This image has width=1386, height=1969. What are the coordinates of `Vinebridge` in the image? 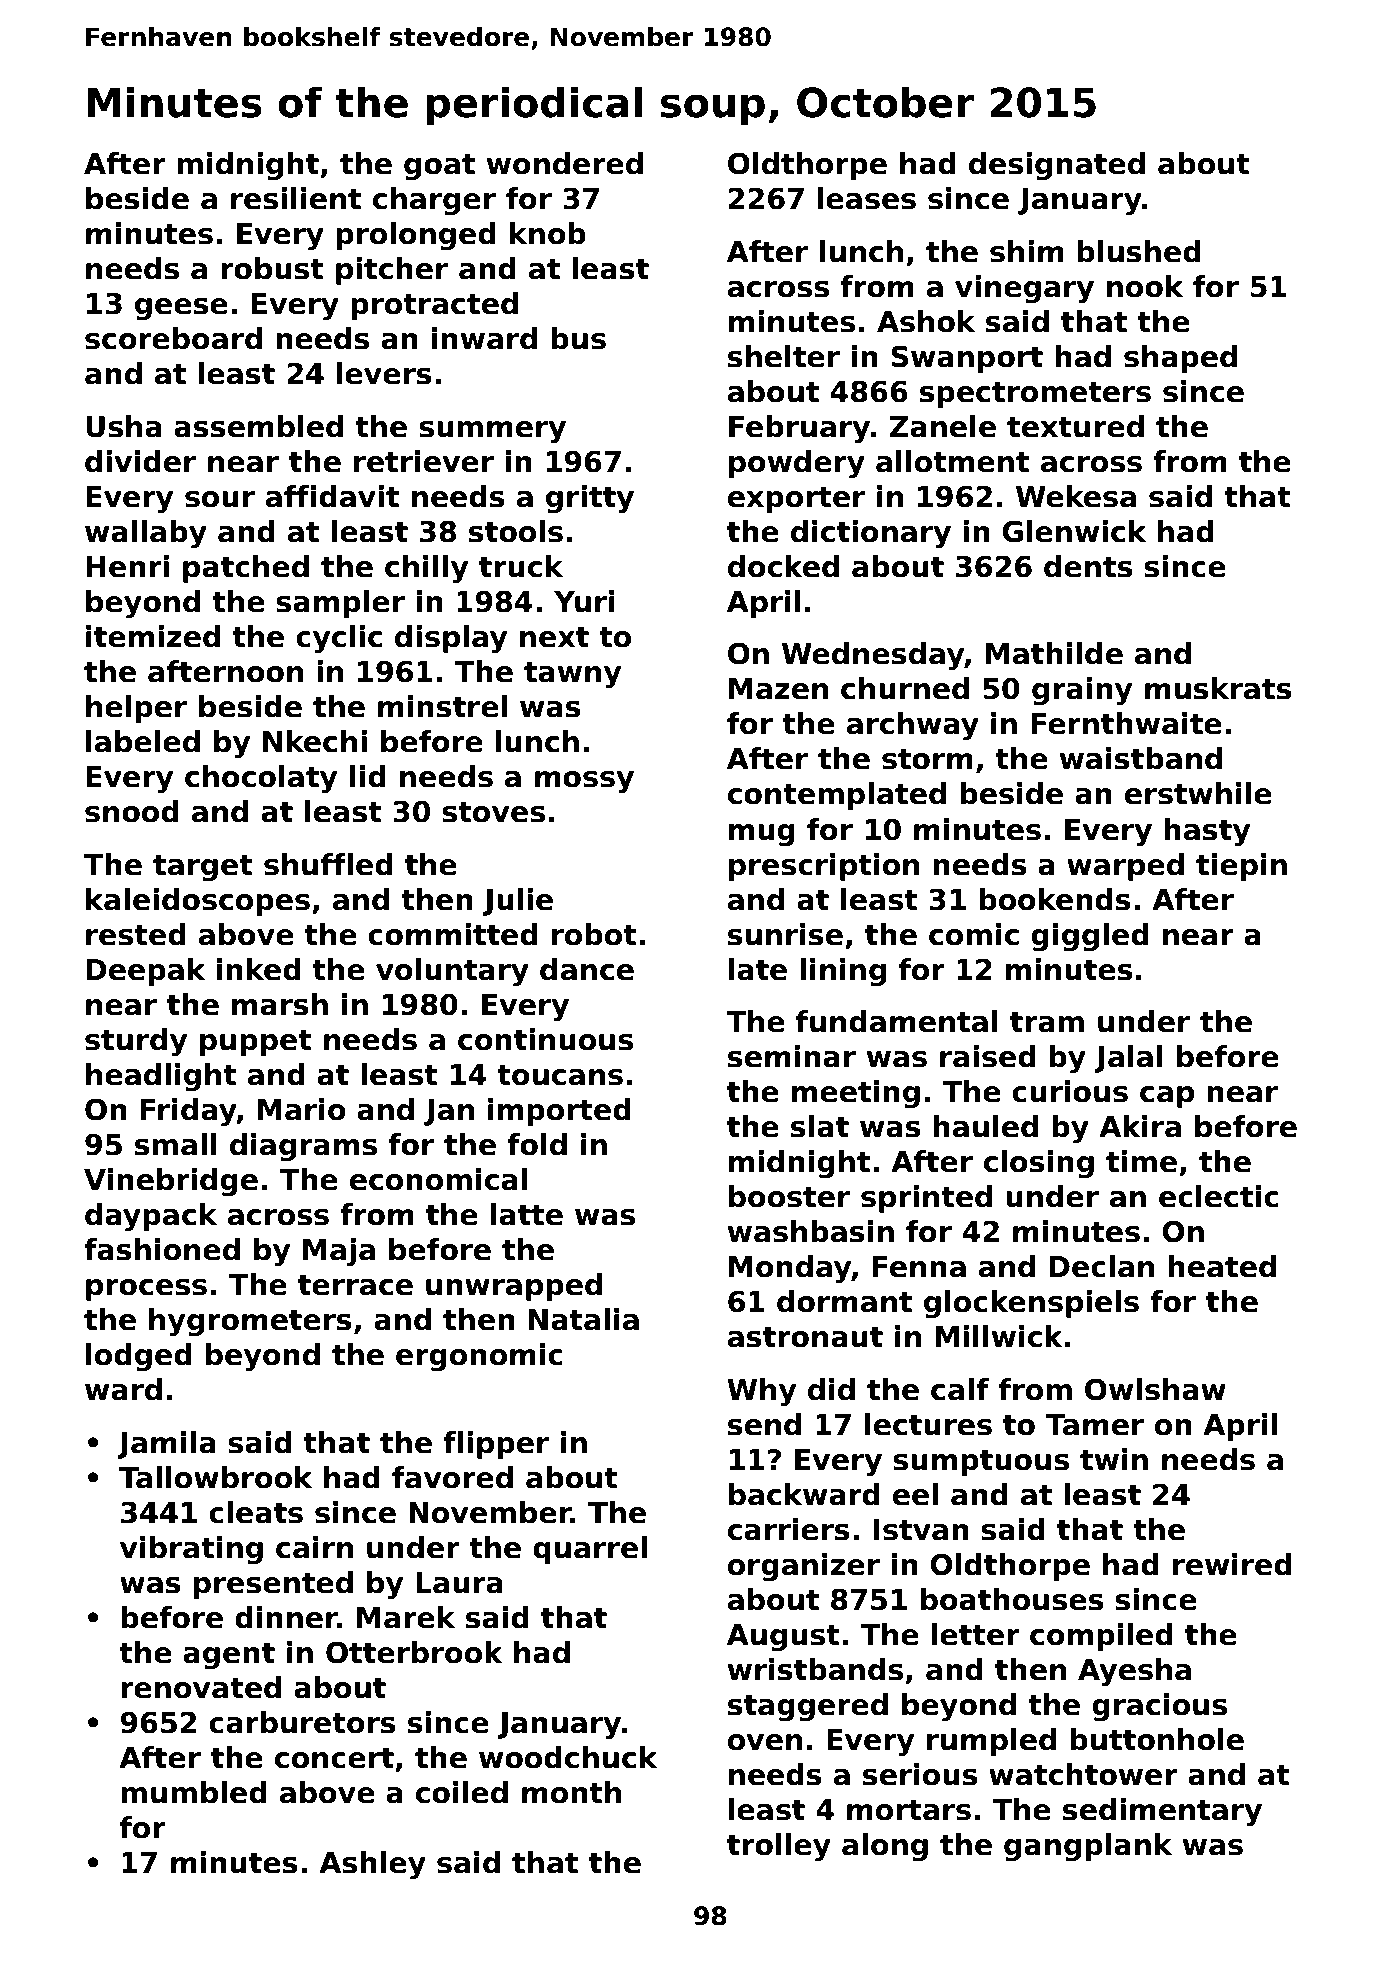 It's located at (171, 1182).
